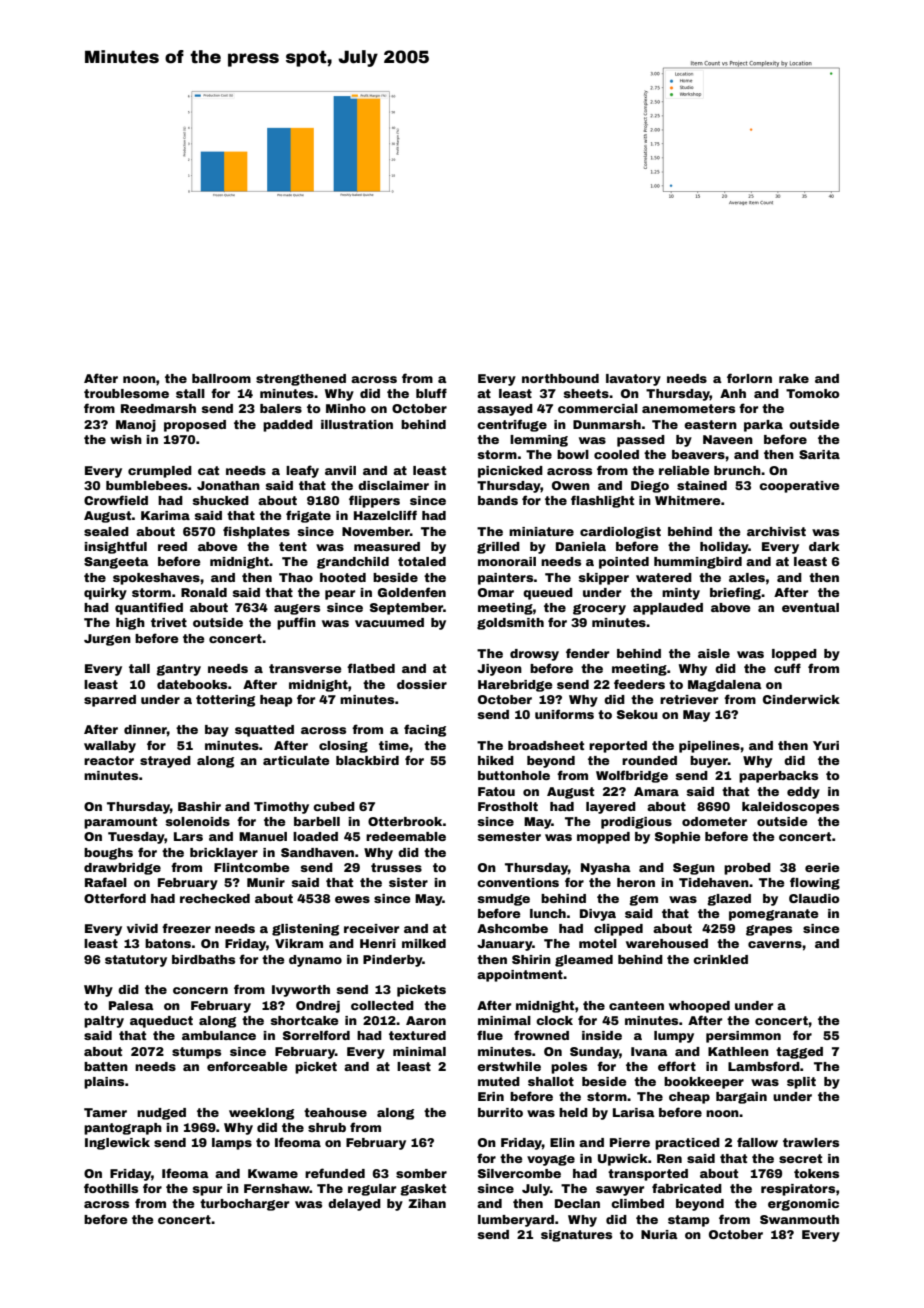 This image has width=924, height=1308. Describe the element at coordinates (587, 653) in the image. I see `fender` at that location.
